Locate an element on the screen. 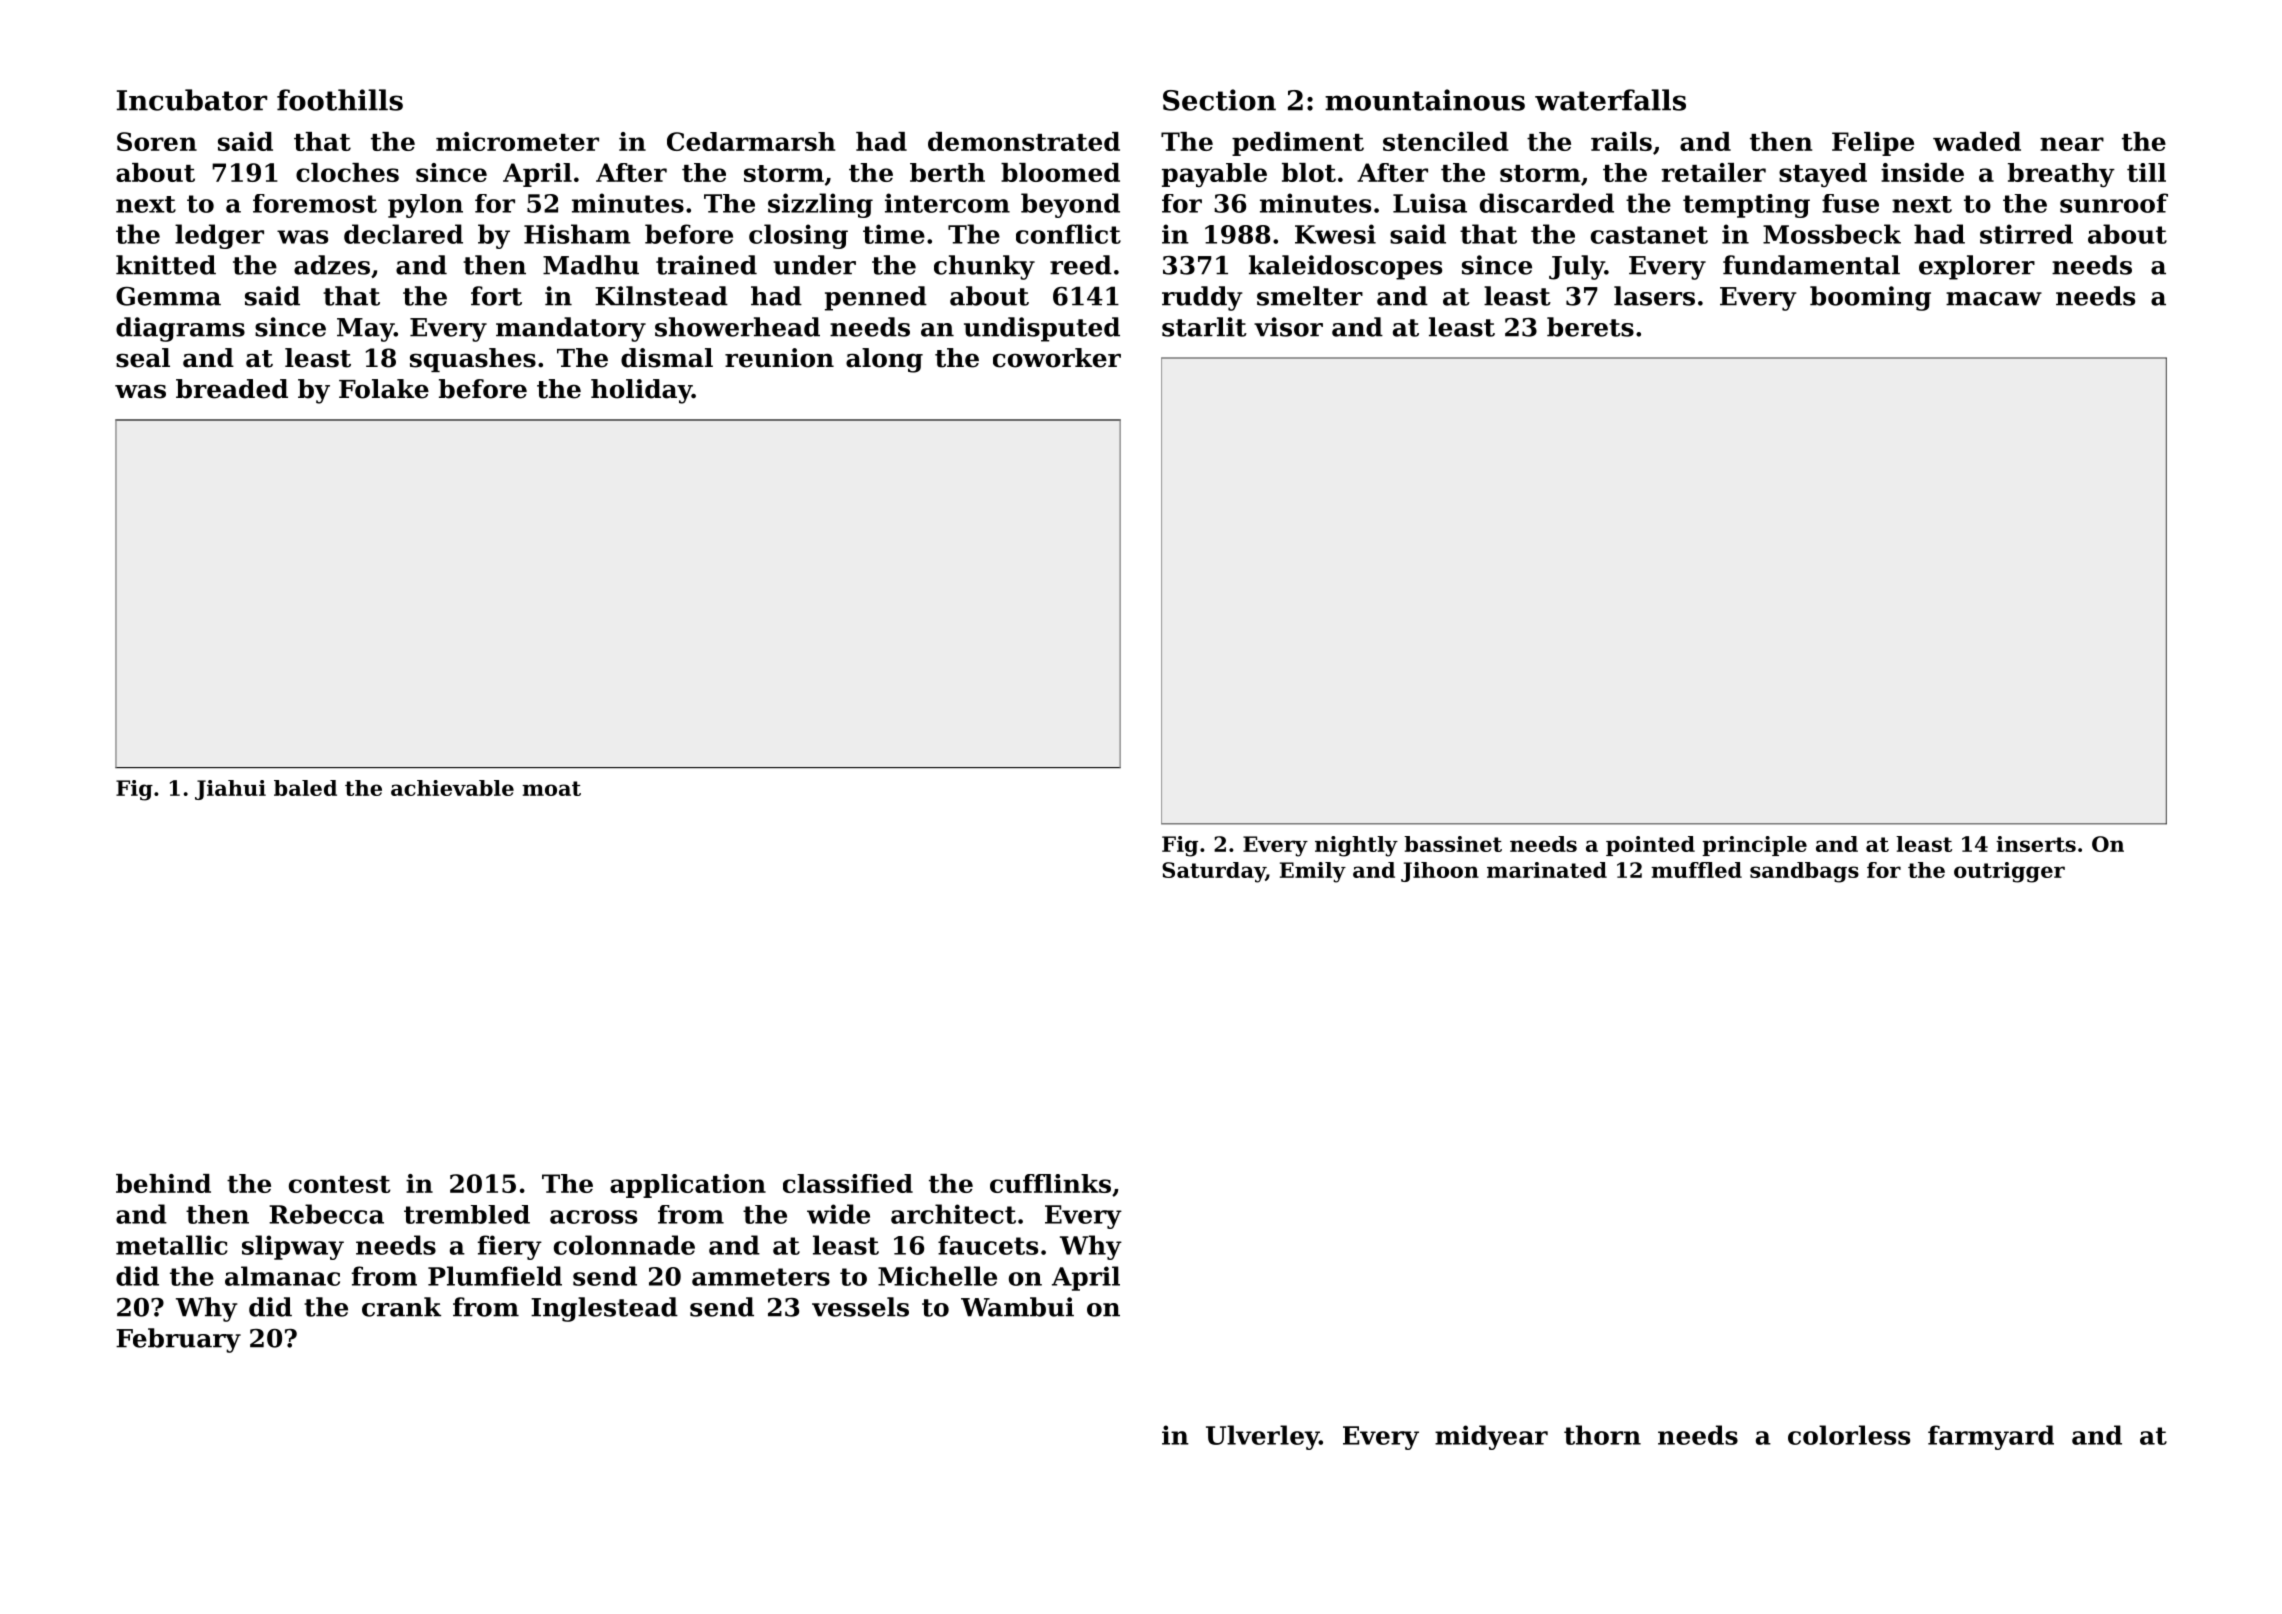 The height and width of the screenshot is (1614, 2282). thorn is located at coordinates (1602, 1435).
